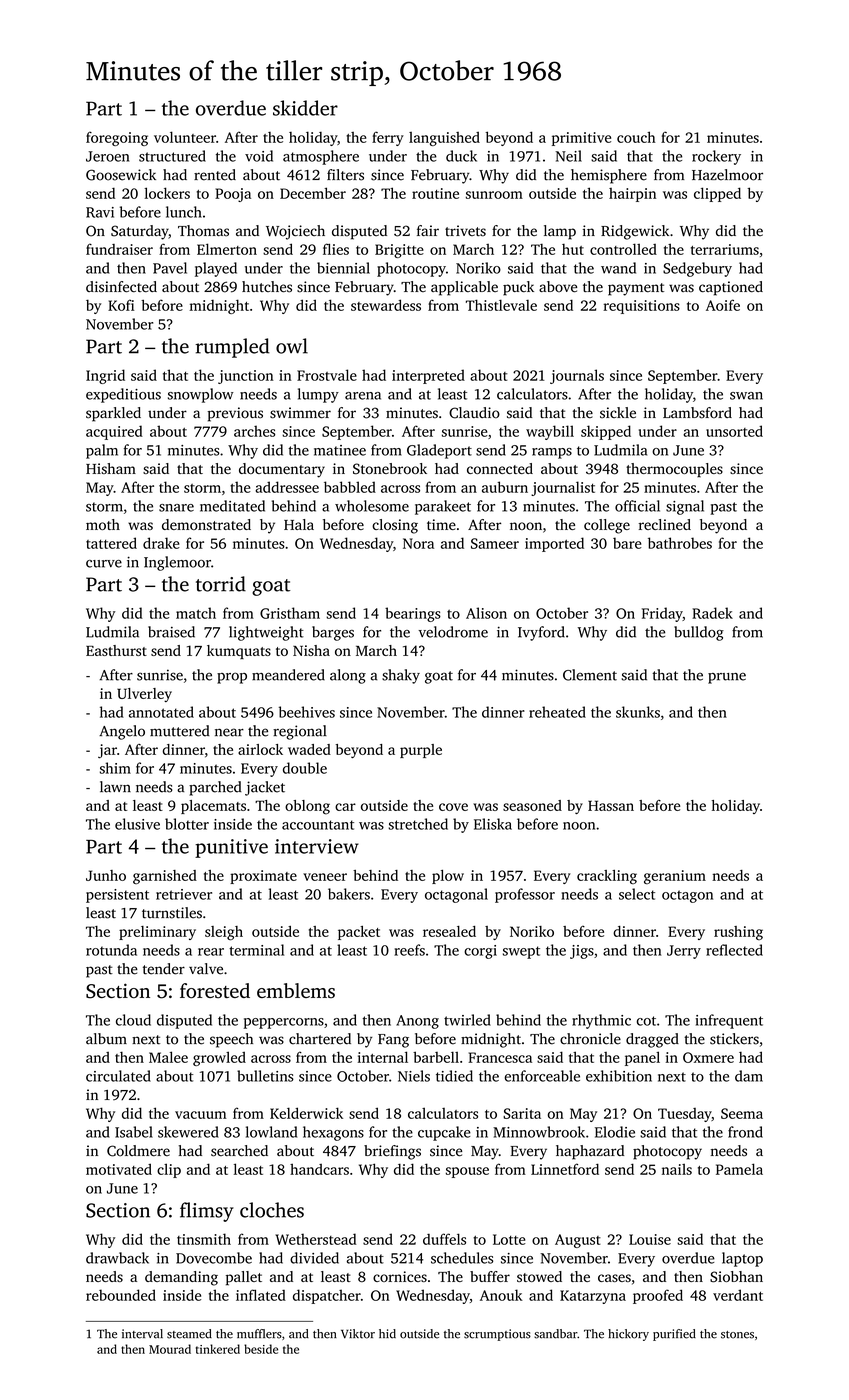 The image size is (849, 1400). I want to click on closing, so click(395, 526).
